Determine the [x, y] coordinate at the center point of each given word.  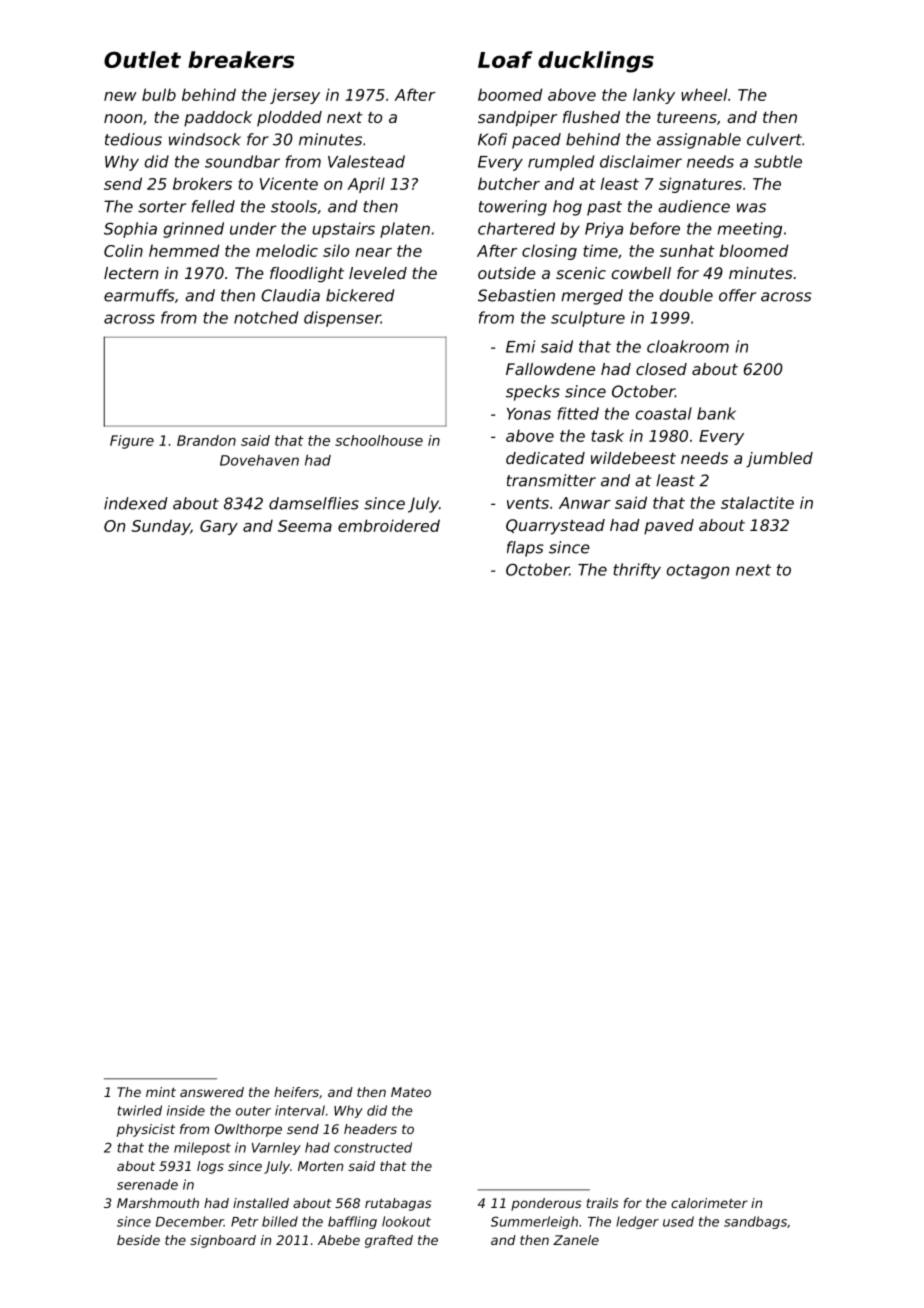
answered [212, 1092]
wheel [704, 94]
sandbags [755, 1222]
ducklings [596, 62]
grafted [389, 1241]
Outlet [142, 59]
